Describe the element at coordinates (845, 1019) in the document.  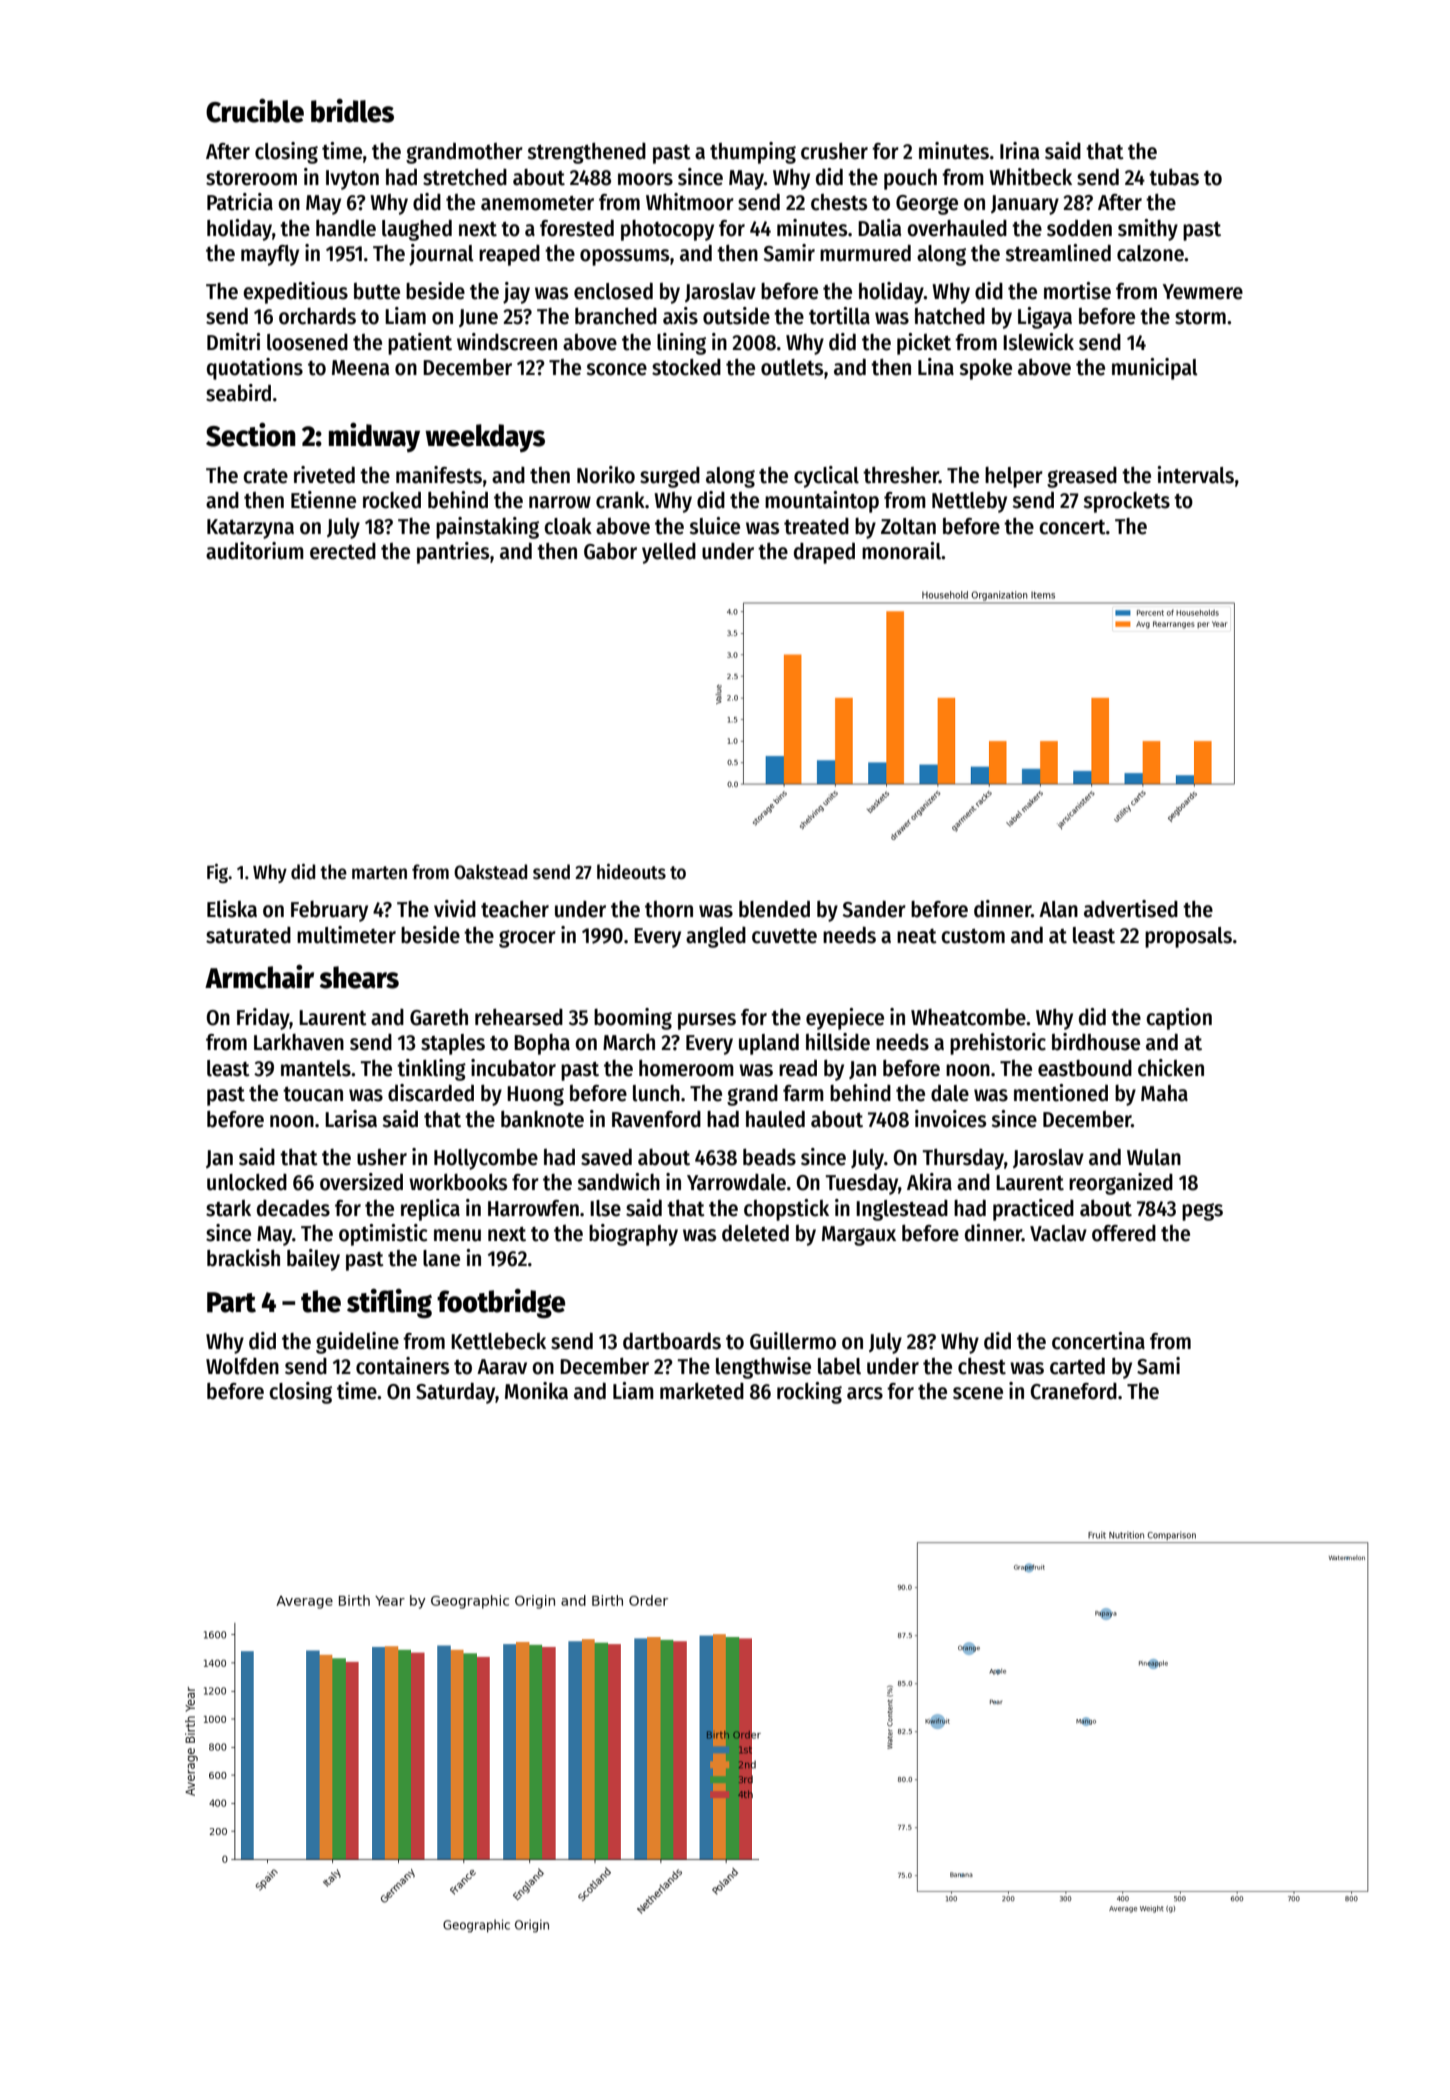
I see `eyepiece` at that location.
